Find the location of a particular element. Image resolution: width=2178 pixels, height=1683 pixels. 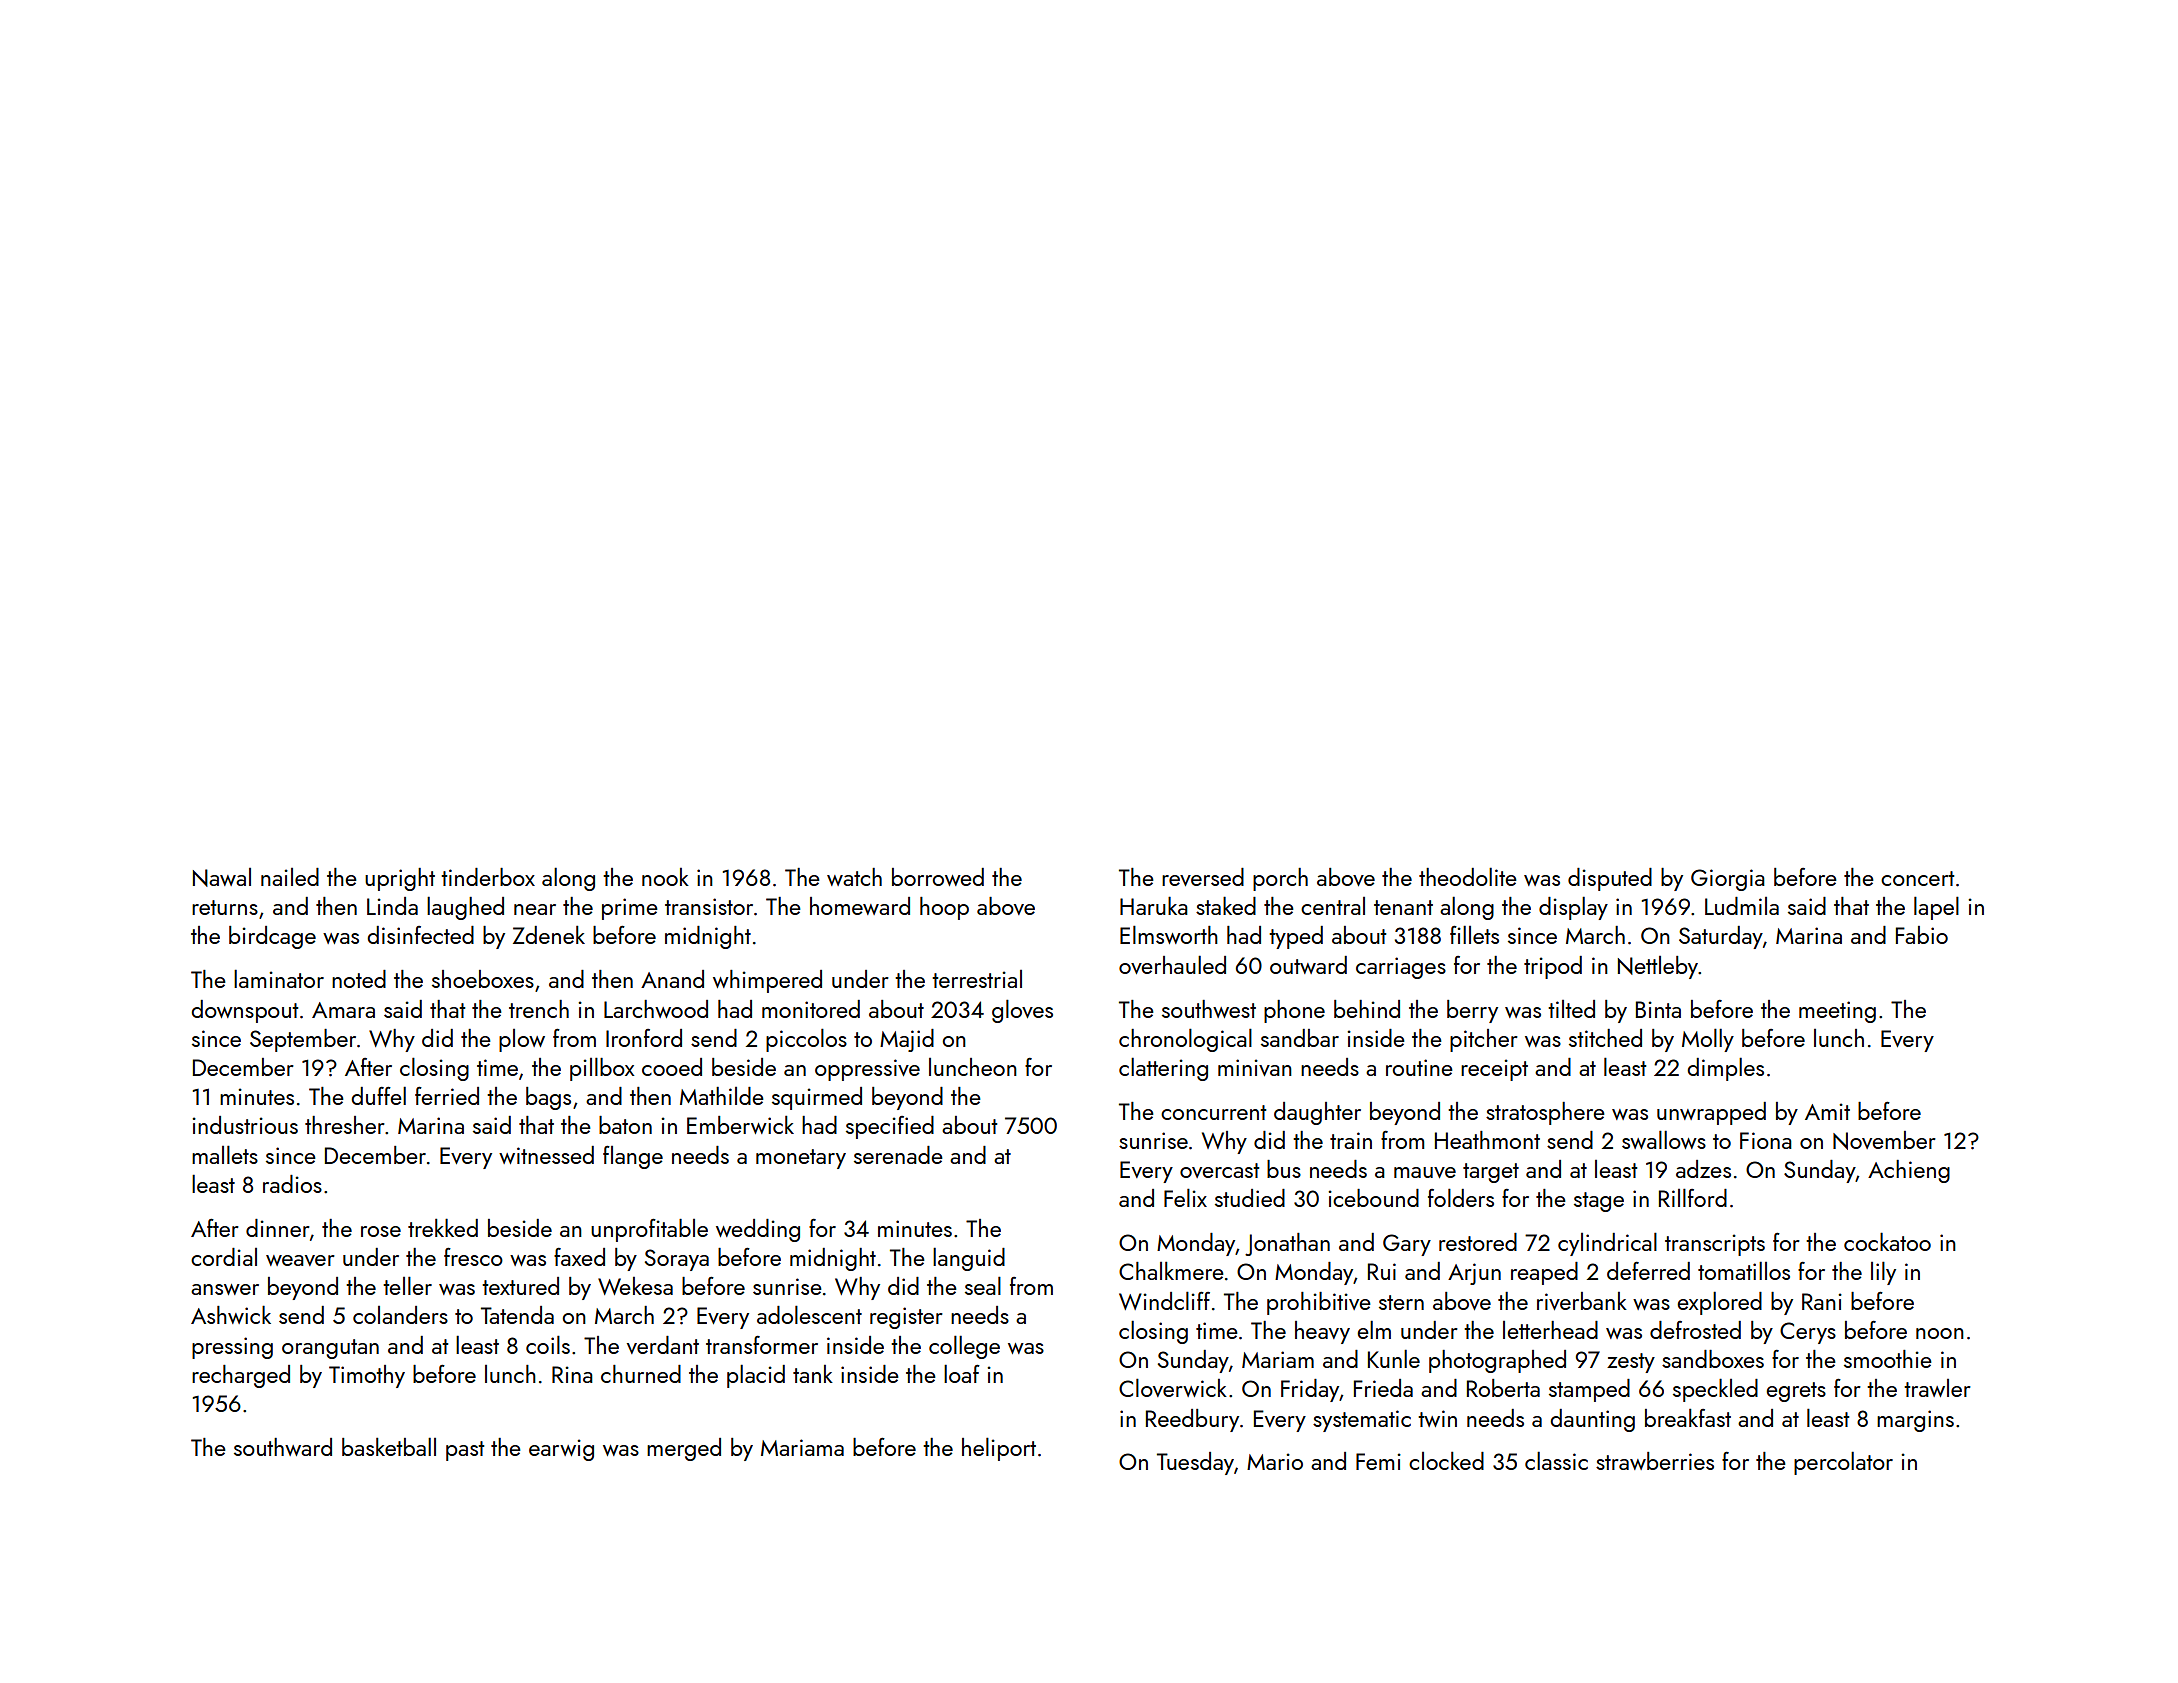

chronological is located at coordinates (1185, 1040).
